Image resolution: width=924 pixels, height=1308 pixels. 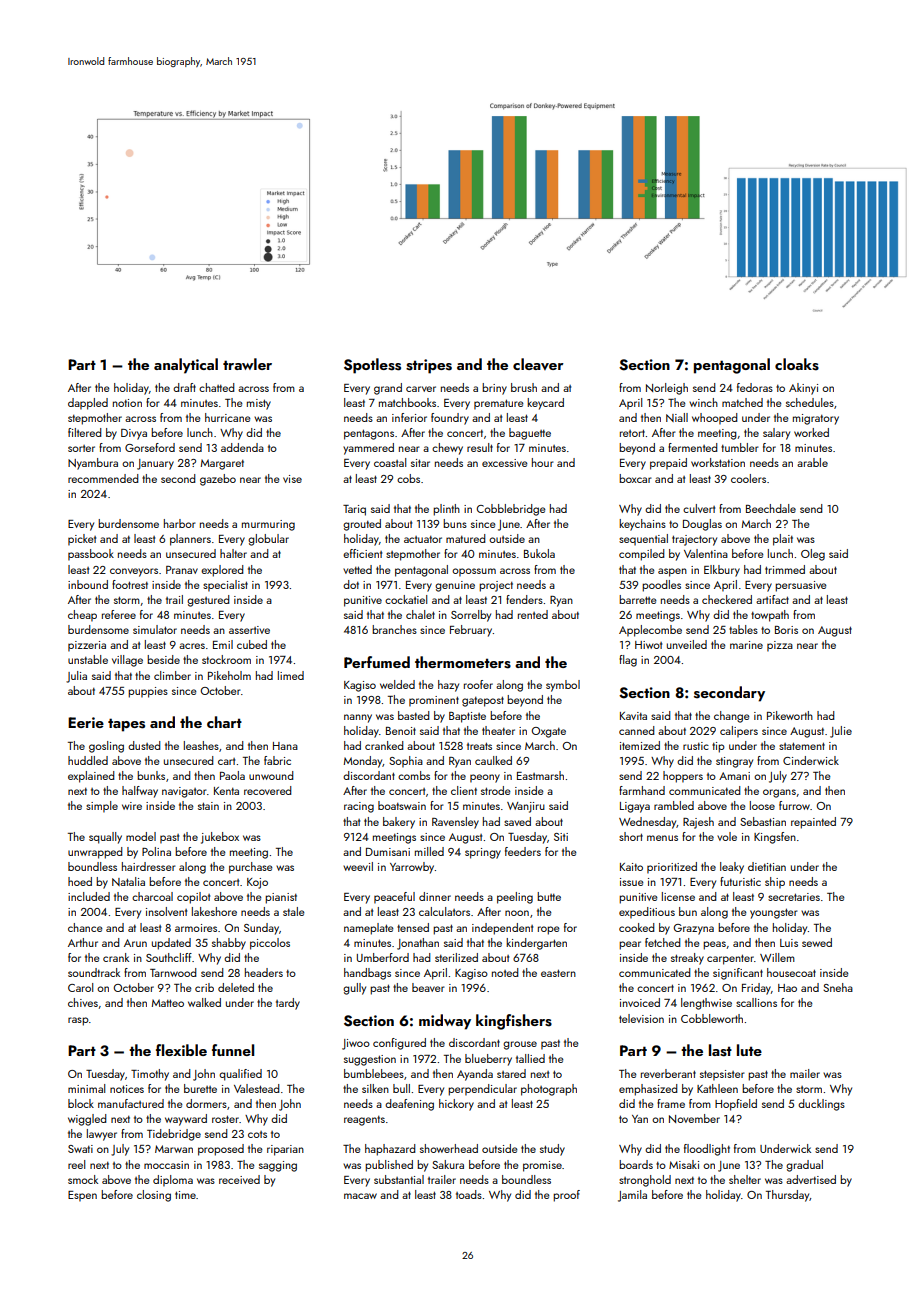 What do you see at coordinates (119, 614) in the document?
I see `referee` at bounding box center [119, 614].
